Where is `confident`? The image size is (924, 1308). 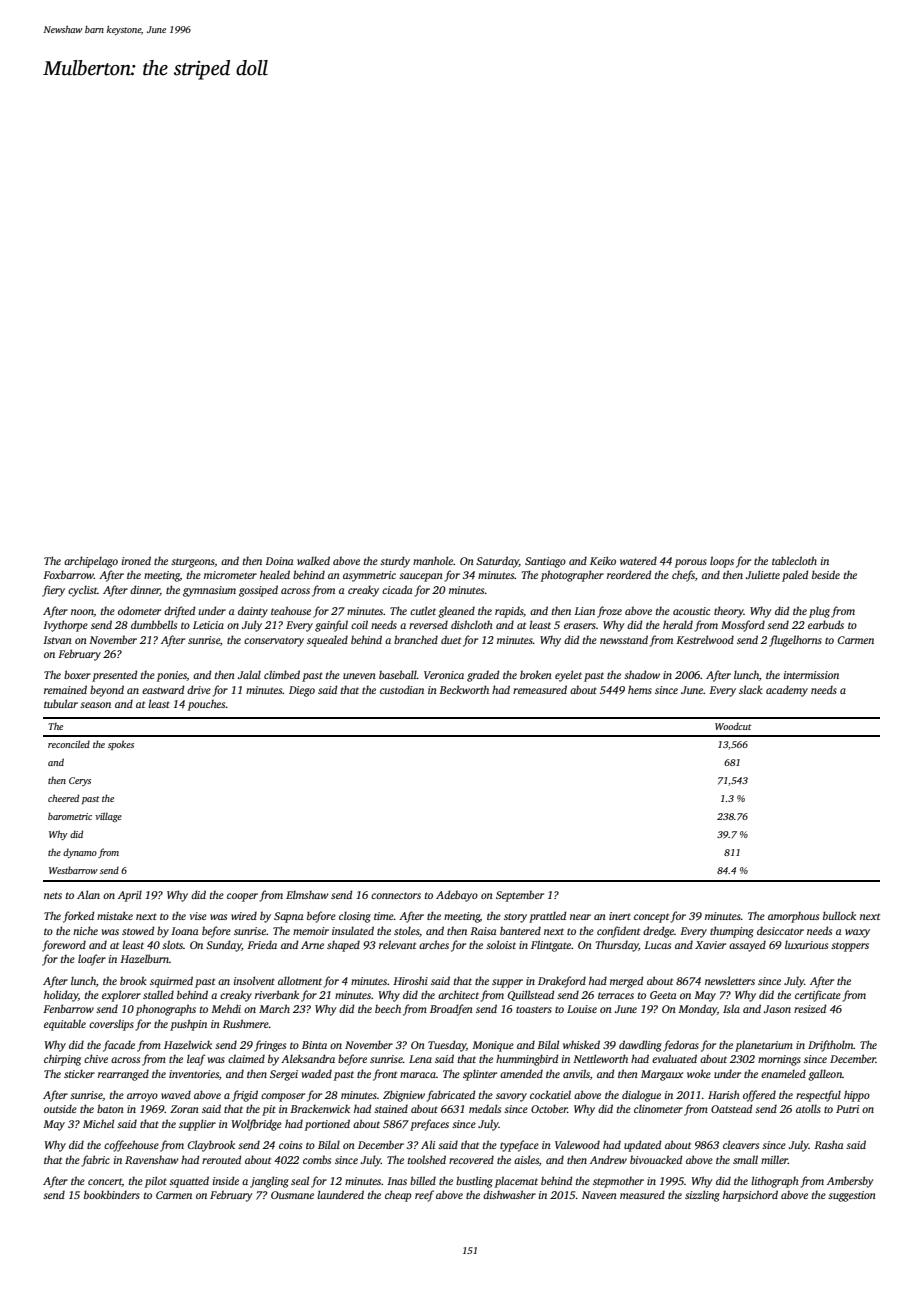
confident is located at coordinates (618, 932).
